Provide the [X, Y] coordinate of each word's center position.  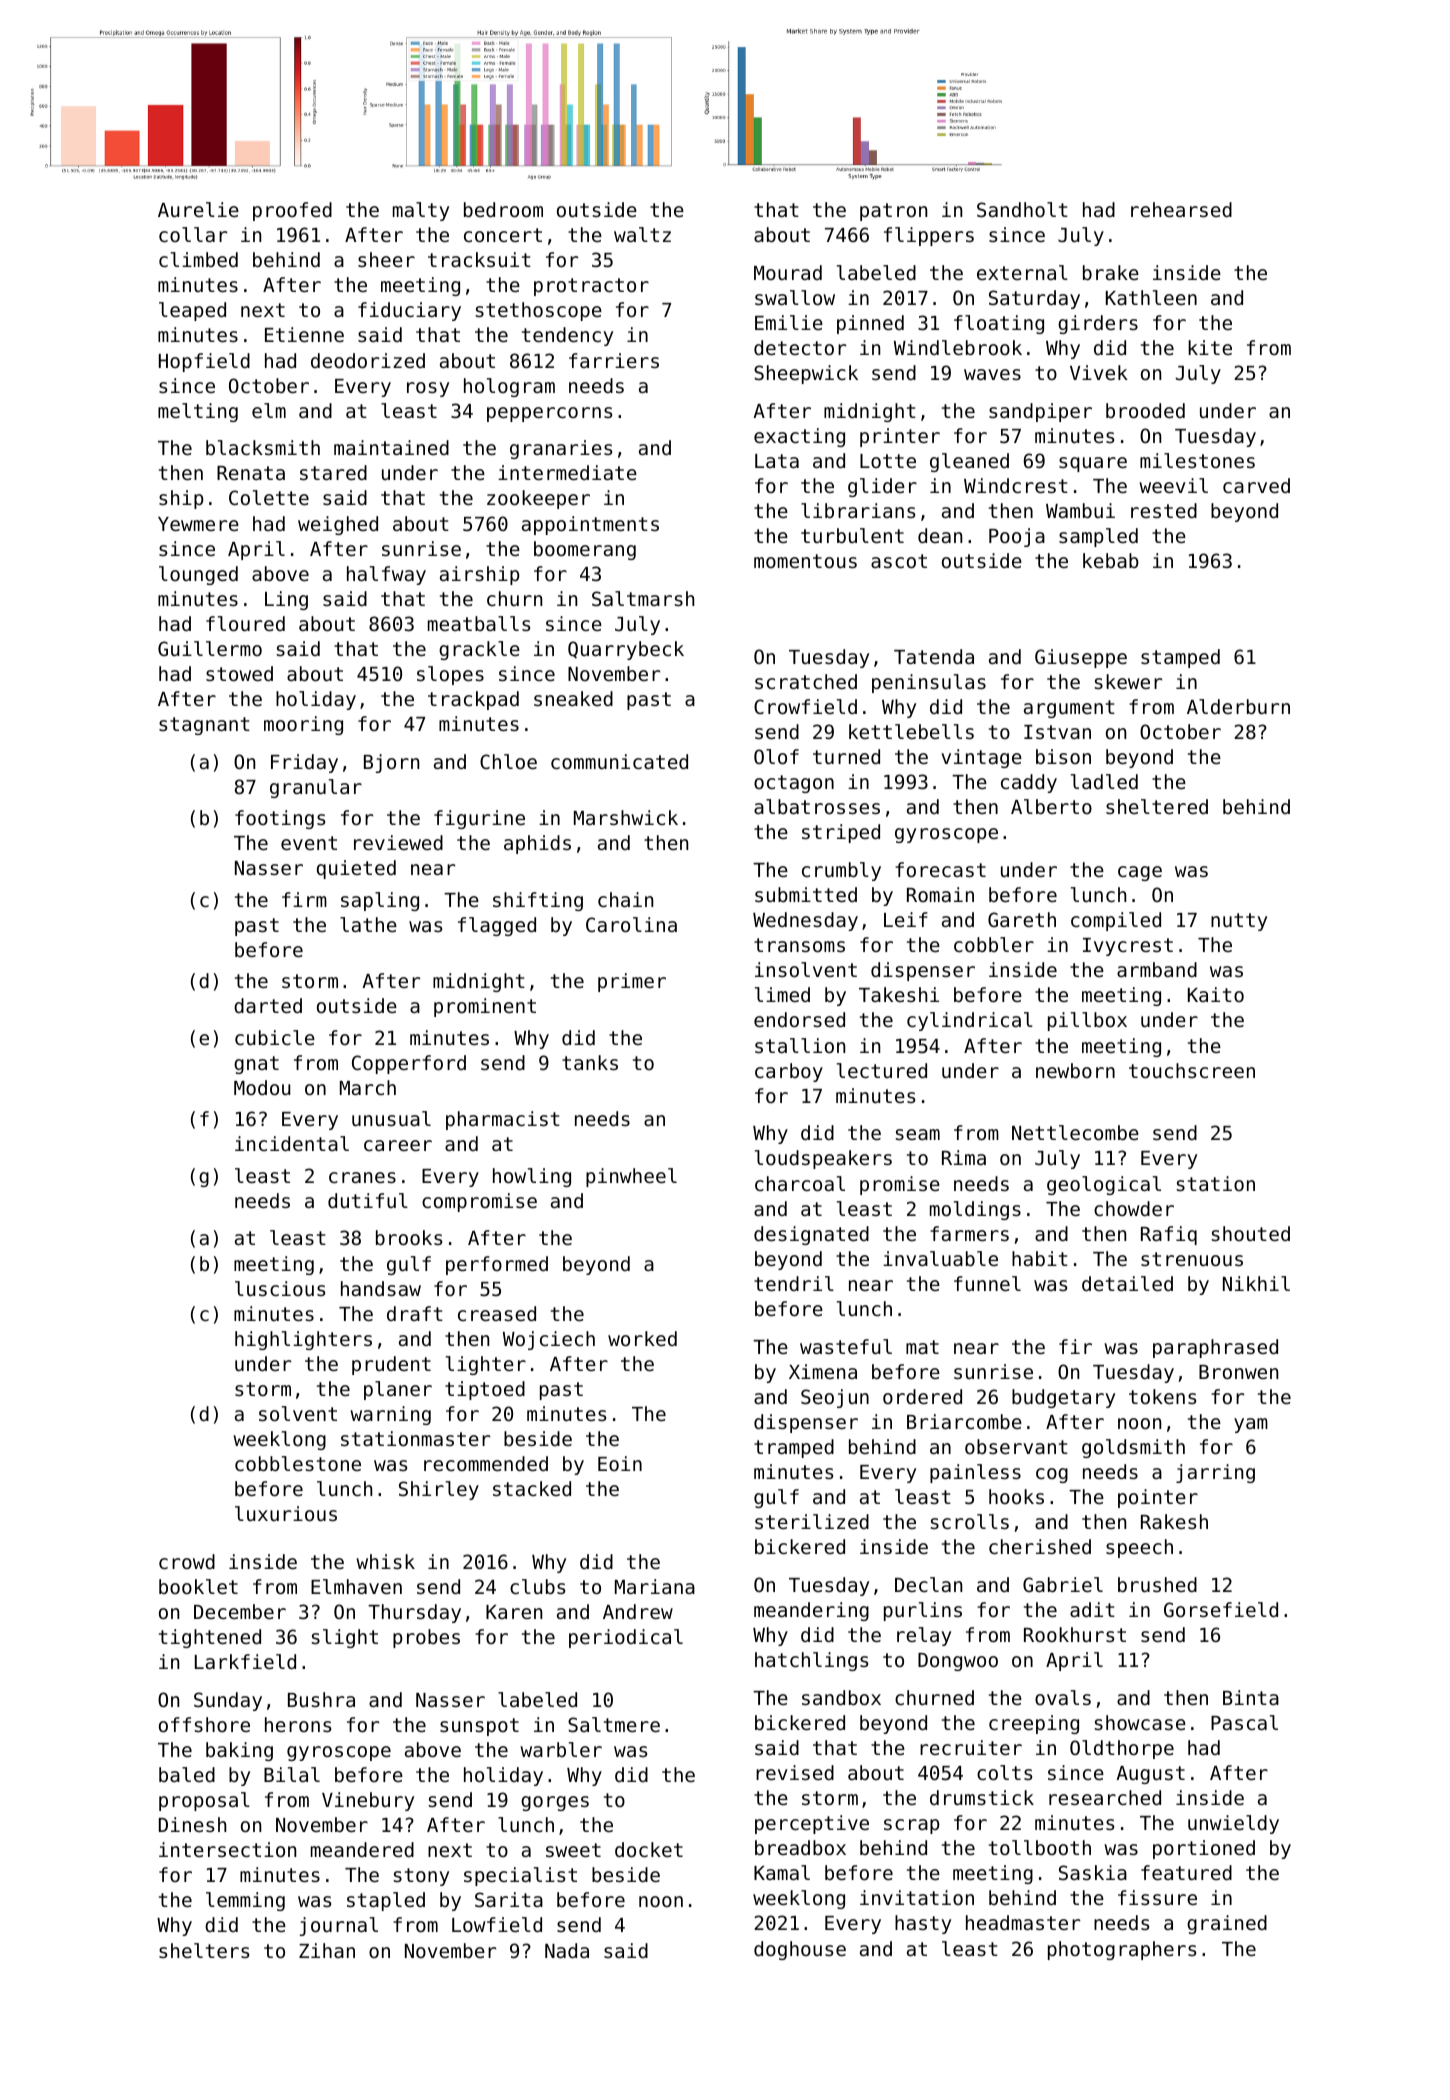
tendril [794, 1283]
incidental [292, 1143]
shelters [204, 1950]
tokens [1162, 1396]
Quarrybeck [626, 650]
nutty [1239, 922]
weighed [338, 525]
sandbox [841, 1697]
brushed [1157, 1584]
